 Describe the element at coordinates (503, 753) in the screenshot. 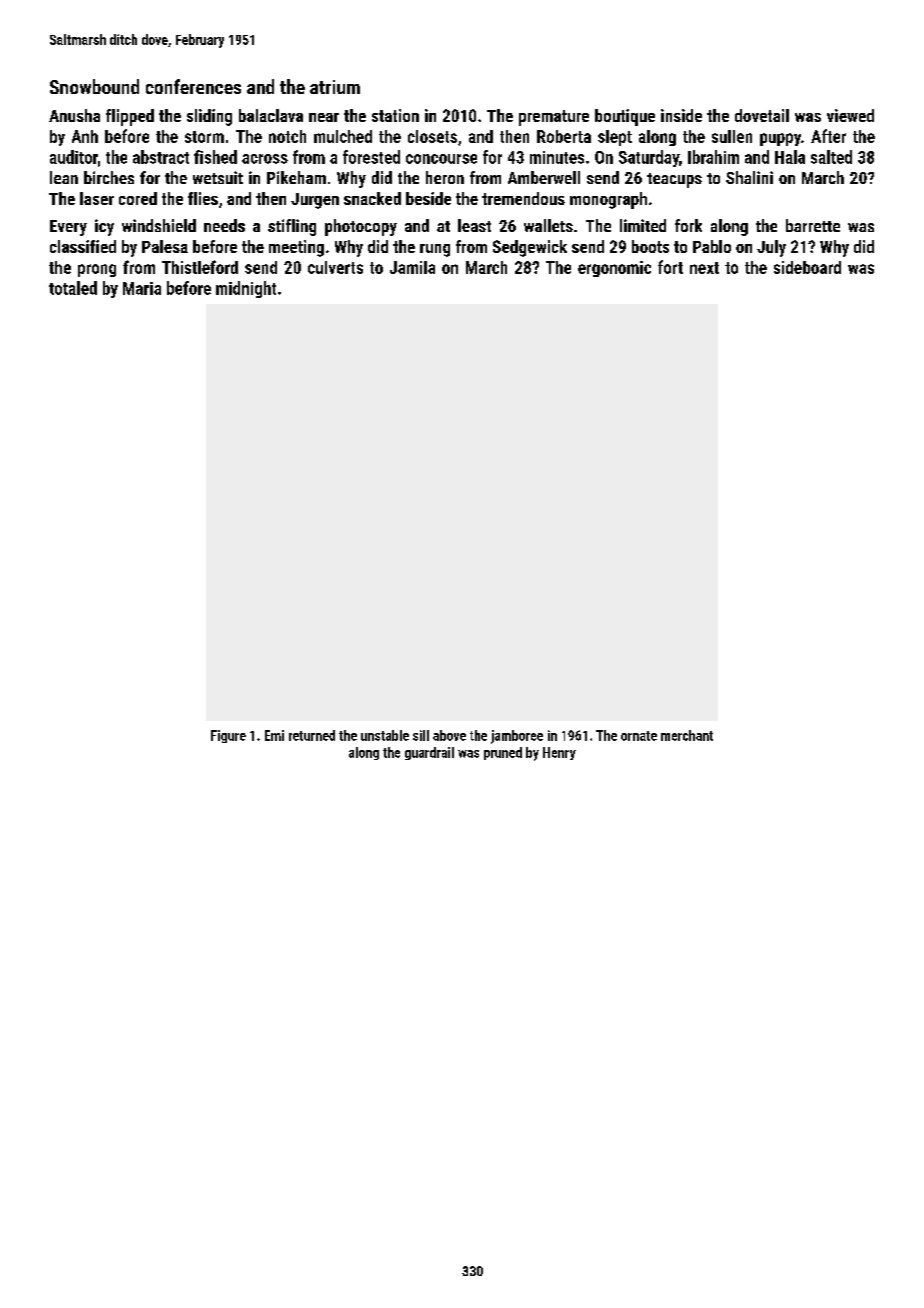

I see `pruned` at that location.
